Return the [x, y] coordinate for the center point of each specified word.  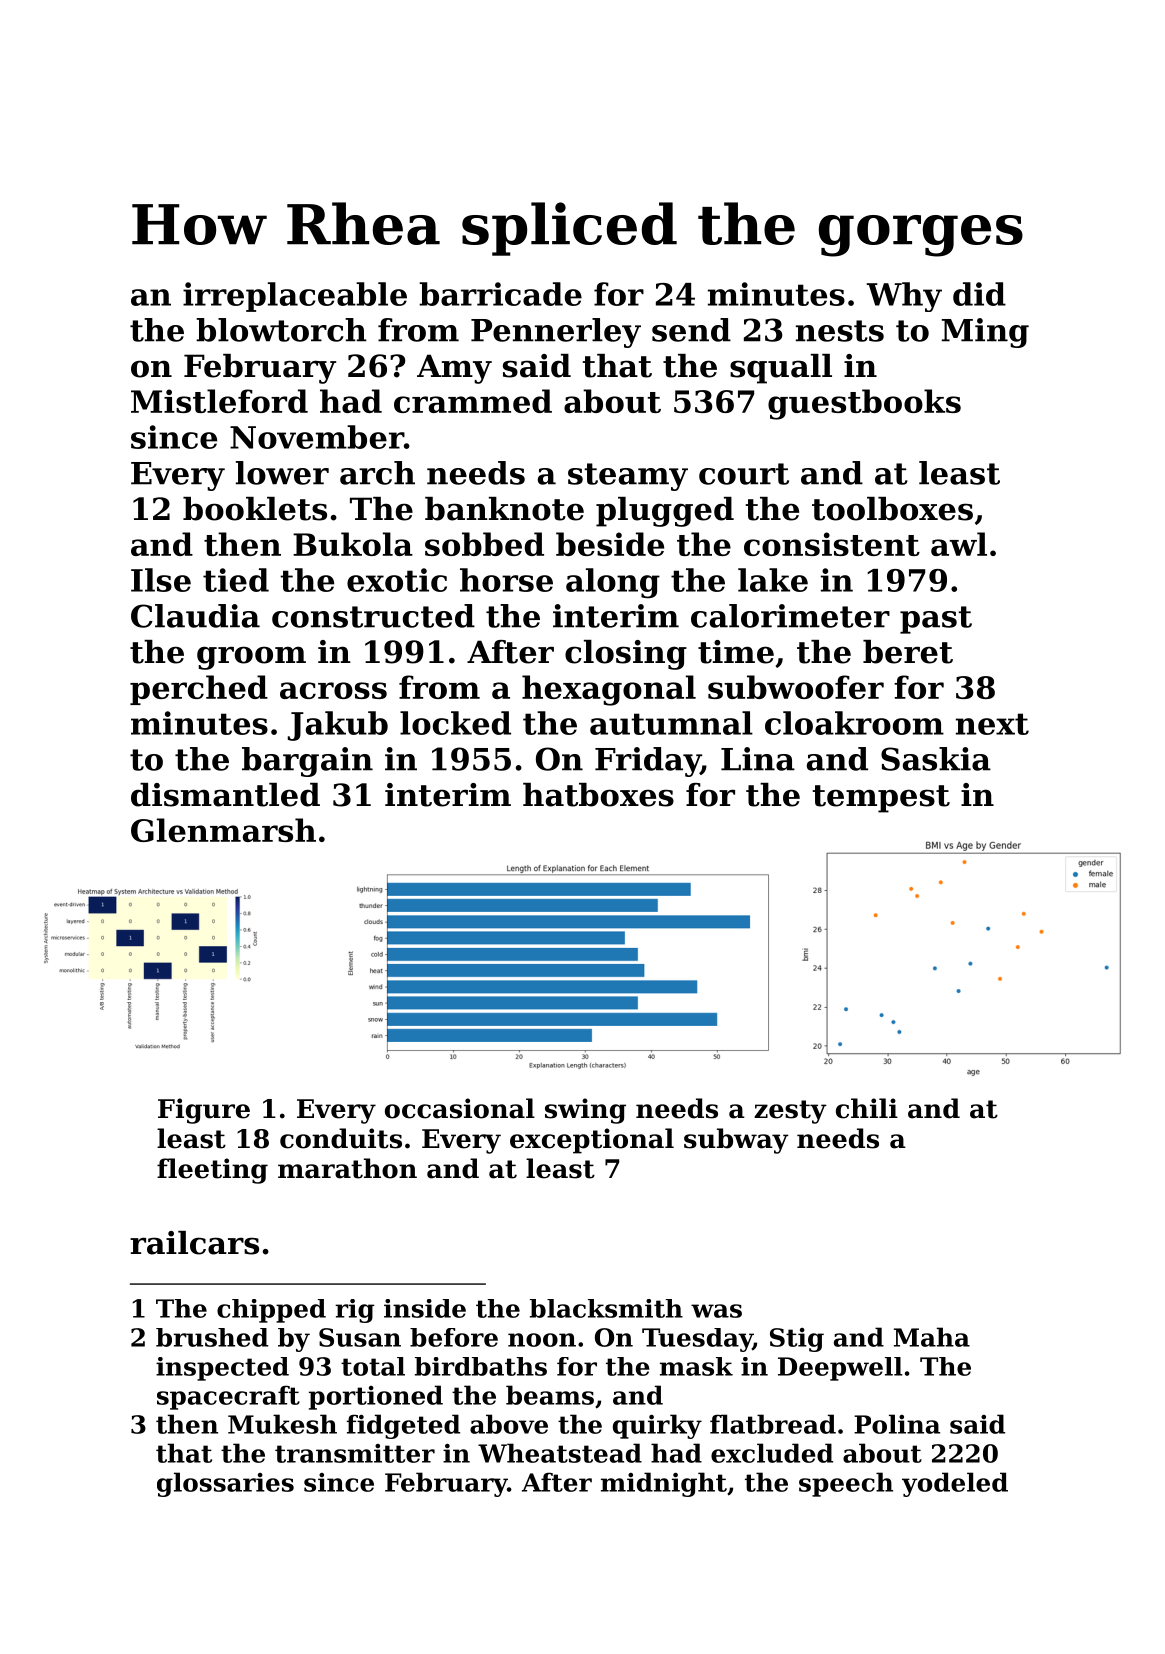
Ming [985, 333]
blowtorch [281, 330]
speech [846, 1484]
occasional [460, 1108]
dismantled [225, 795]
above [509, 1424]
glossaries [225, 1484]
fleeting [212, 1171]
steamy [628, 477]
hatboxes [598, 795]
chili [867, 1108]
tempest [881, 799]
